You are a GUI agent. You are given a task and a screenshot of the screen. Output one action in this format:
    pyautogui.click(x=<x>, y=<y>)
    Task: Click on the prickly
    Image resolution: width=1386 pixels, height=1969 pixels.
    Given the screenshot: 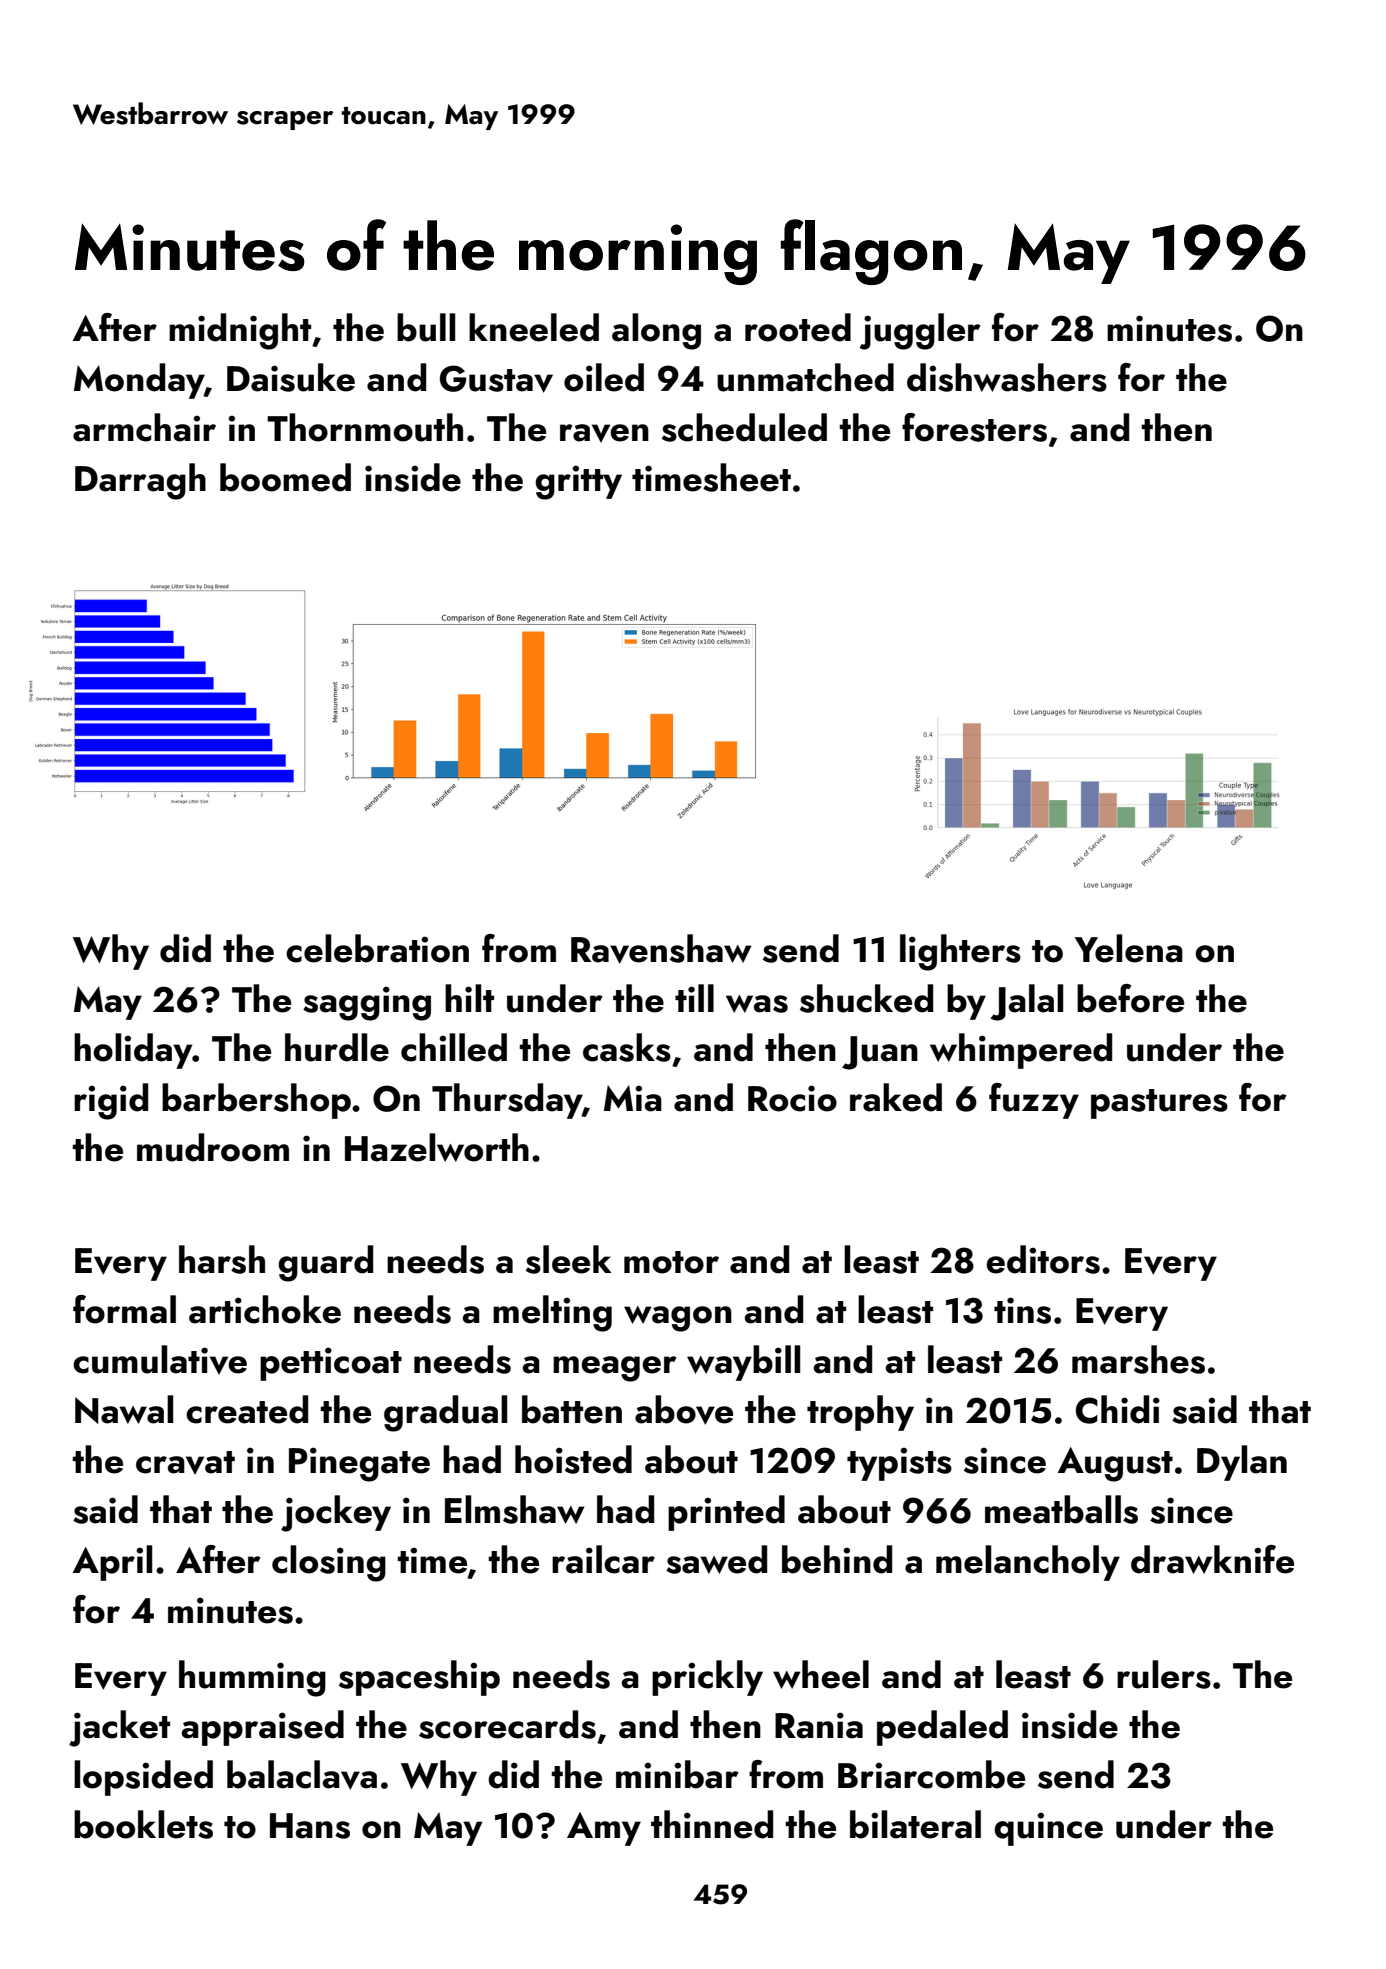 What is the action you would take?
    pyautogui.click(x=707, y=1678)
